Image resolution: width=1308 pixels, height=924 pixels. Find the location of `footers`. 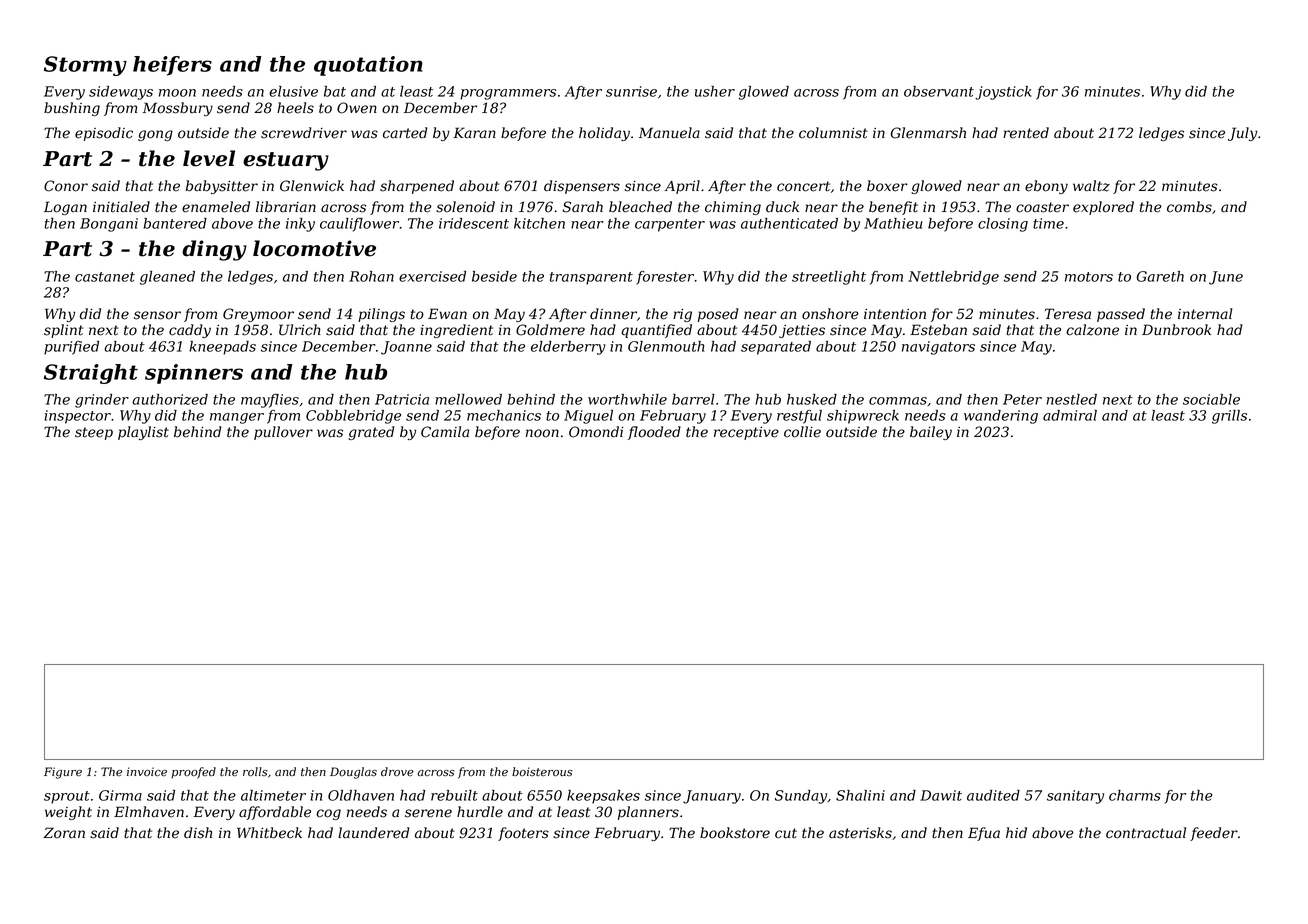

footers is located at coordinates (523, 834).
